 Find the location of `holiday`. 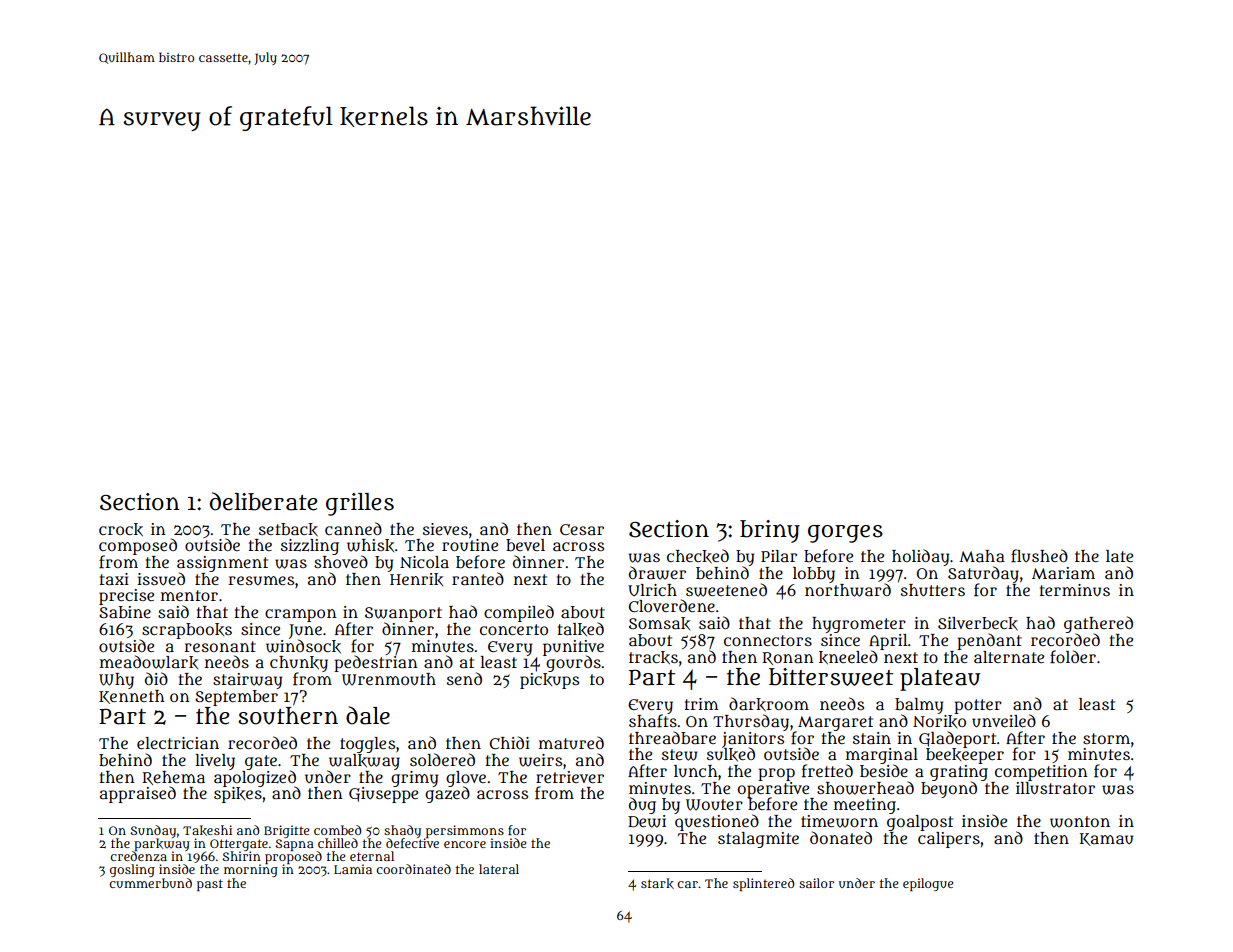

holiday is located at coordinates (920, 557).
